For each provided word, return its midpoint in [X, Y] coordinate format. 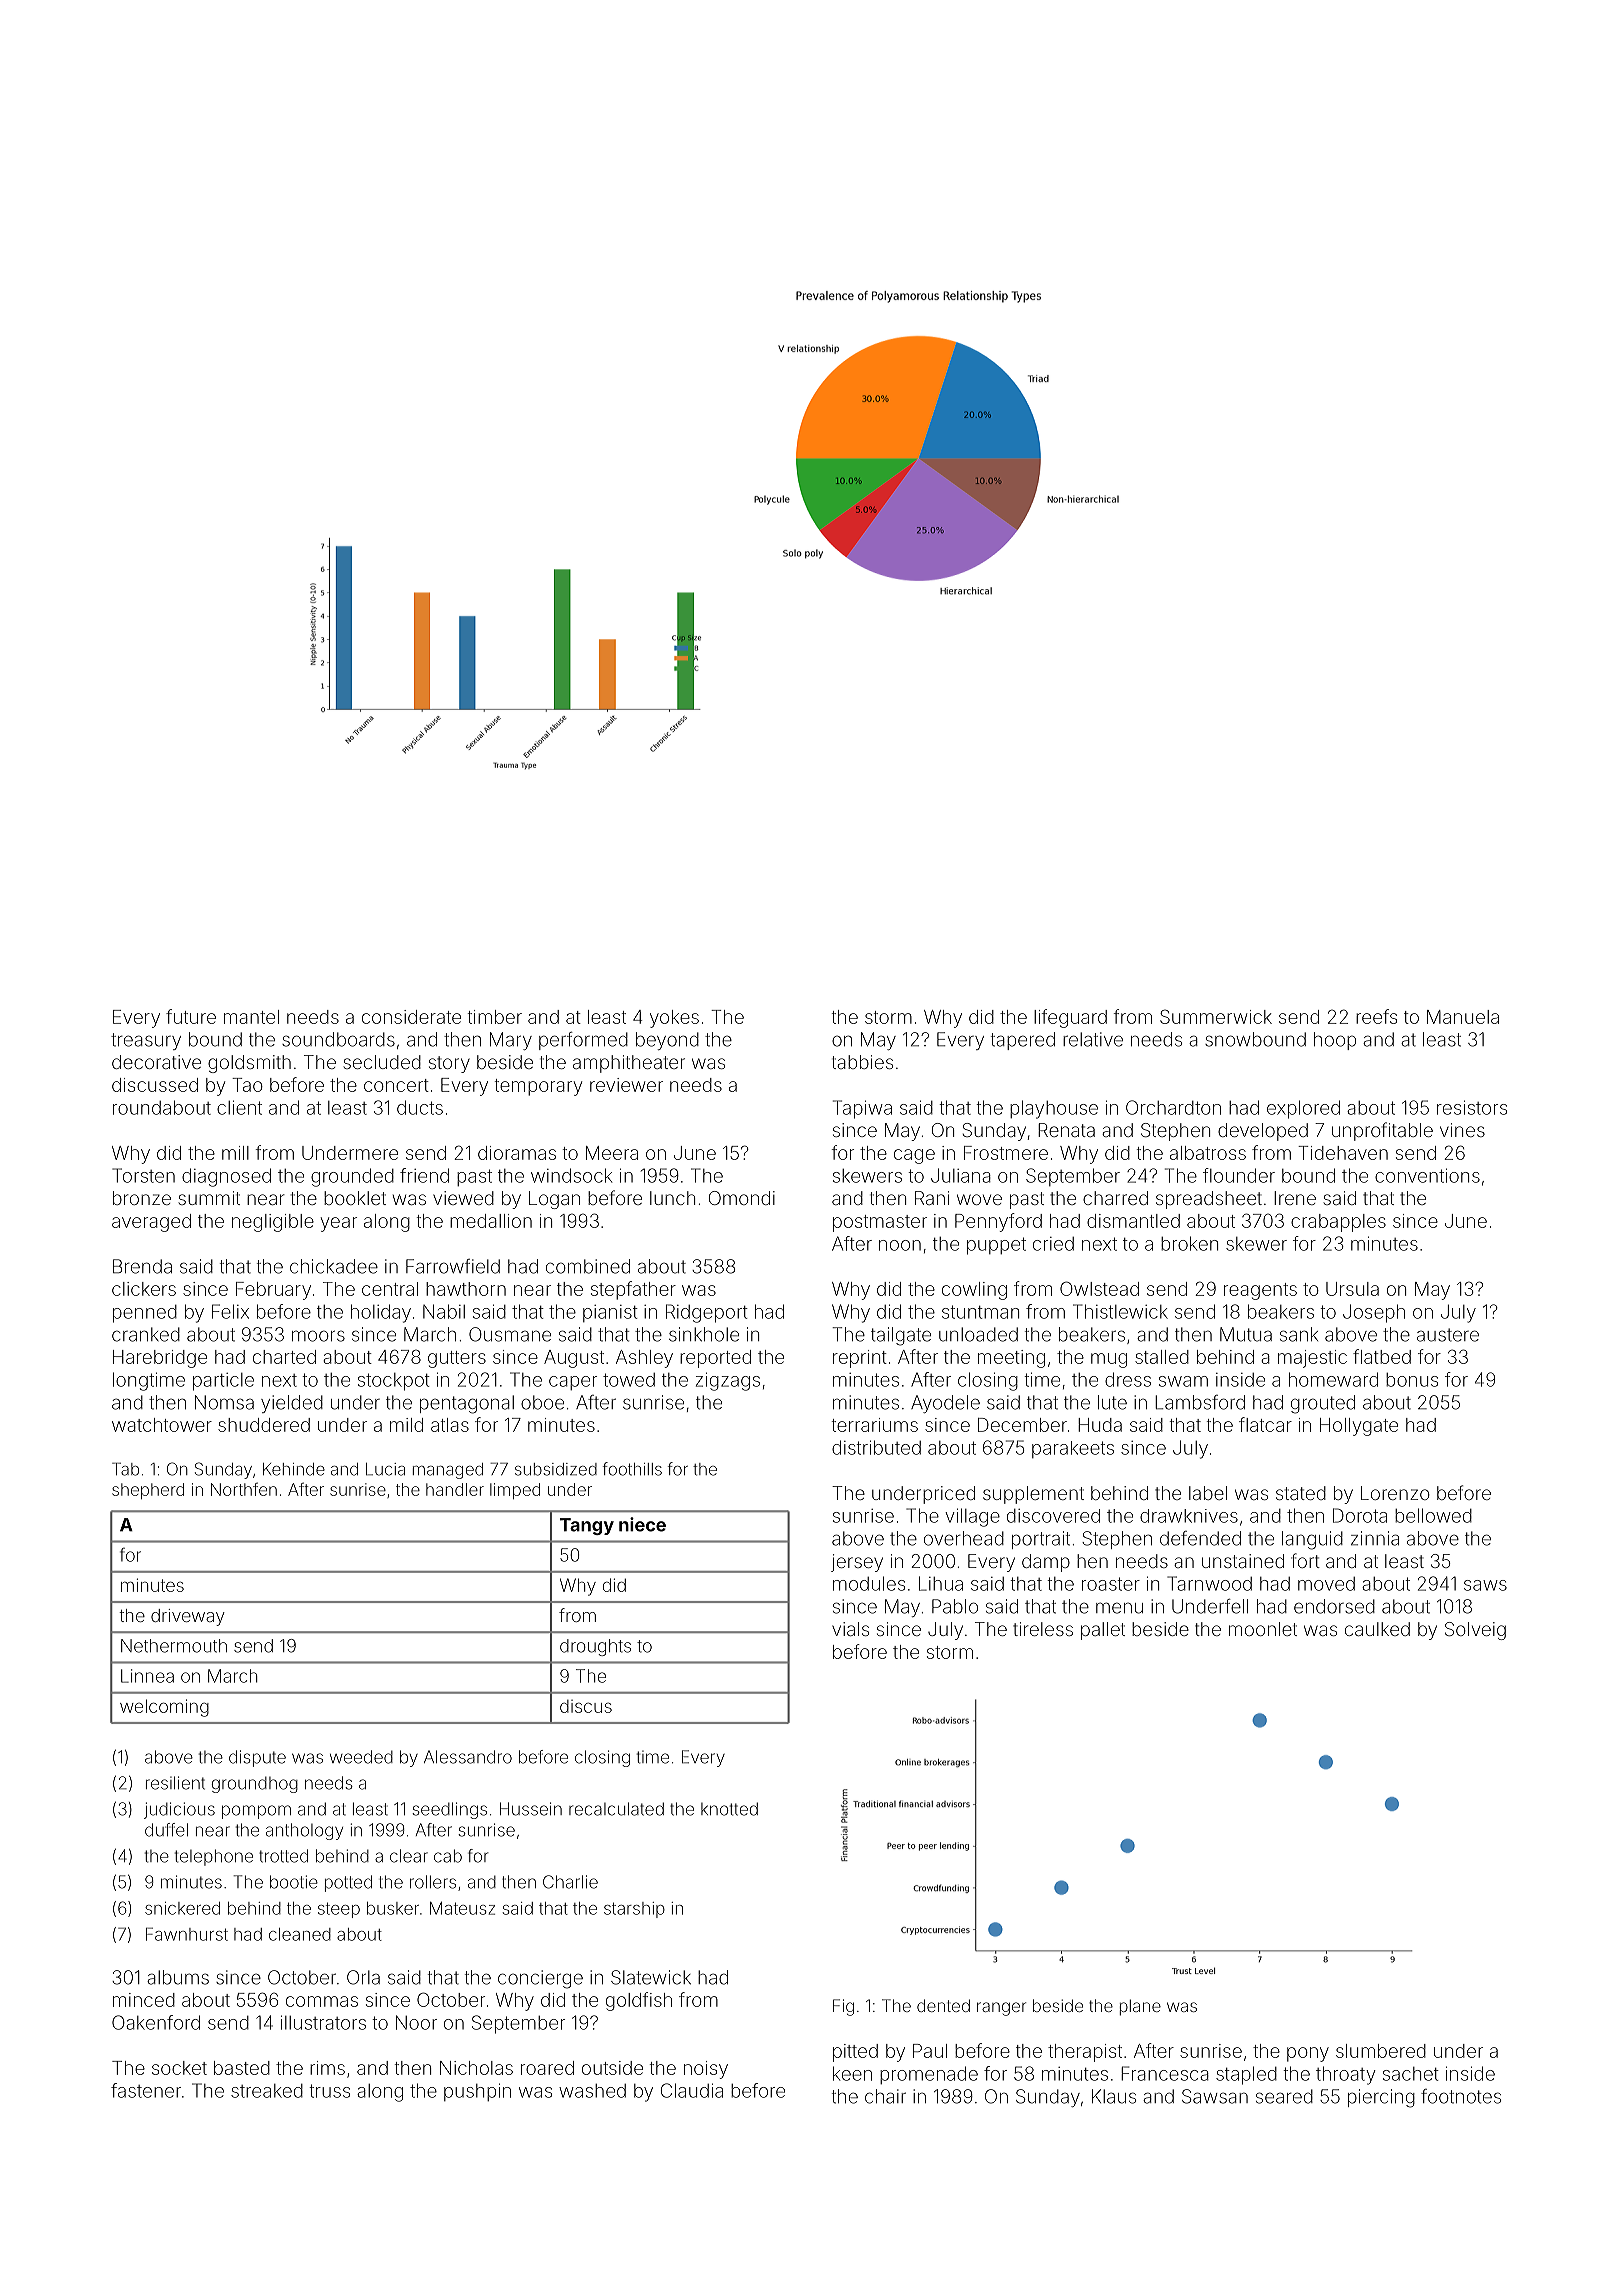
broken [1189, 1243]
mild [406, 1425]
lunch [672, 1198]
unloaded [978, 1334]
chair [885, 2096]
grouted [1323, 1404]
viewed [463, 1198]
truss [329, 2091]
